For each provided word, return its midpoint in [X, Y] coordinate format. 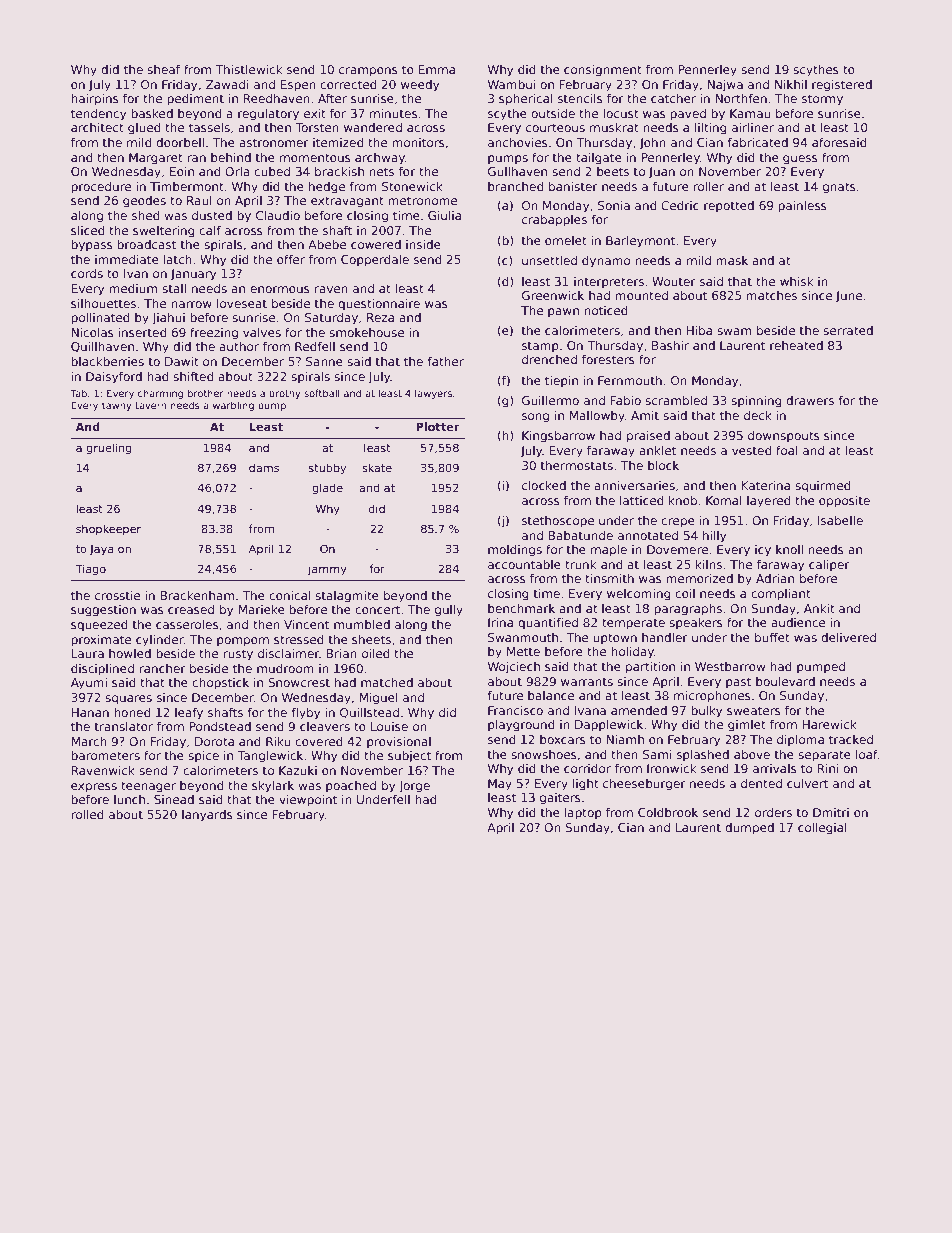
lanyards [207, 816]
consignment [603, 71]
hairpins [95, 100]
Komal [724, 500]
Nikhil [791, 84]
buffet [772, 637]
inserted [142, 332]
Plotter [438, 426]
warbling [233, 406]
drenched [549, 359]
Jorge [414, 787]
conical [290, 595]
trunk [581, 564]
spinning [756, 402]
